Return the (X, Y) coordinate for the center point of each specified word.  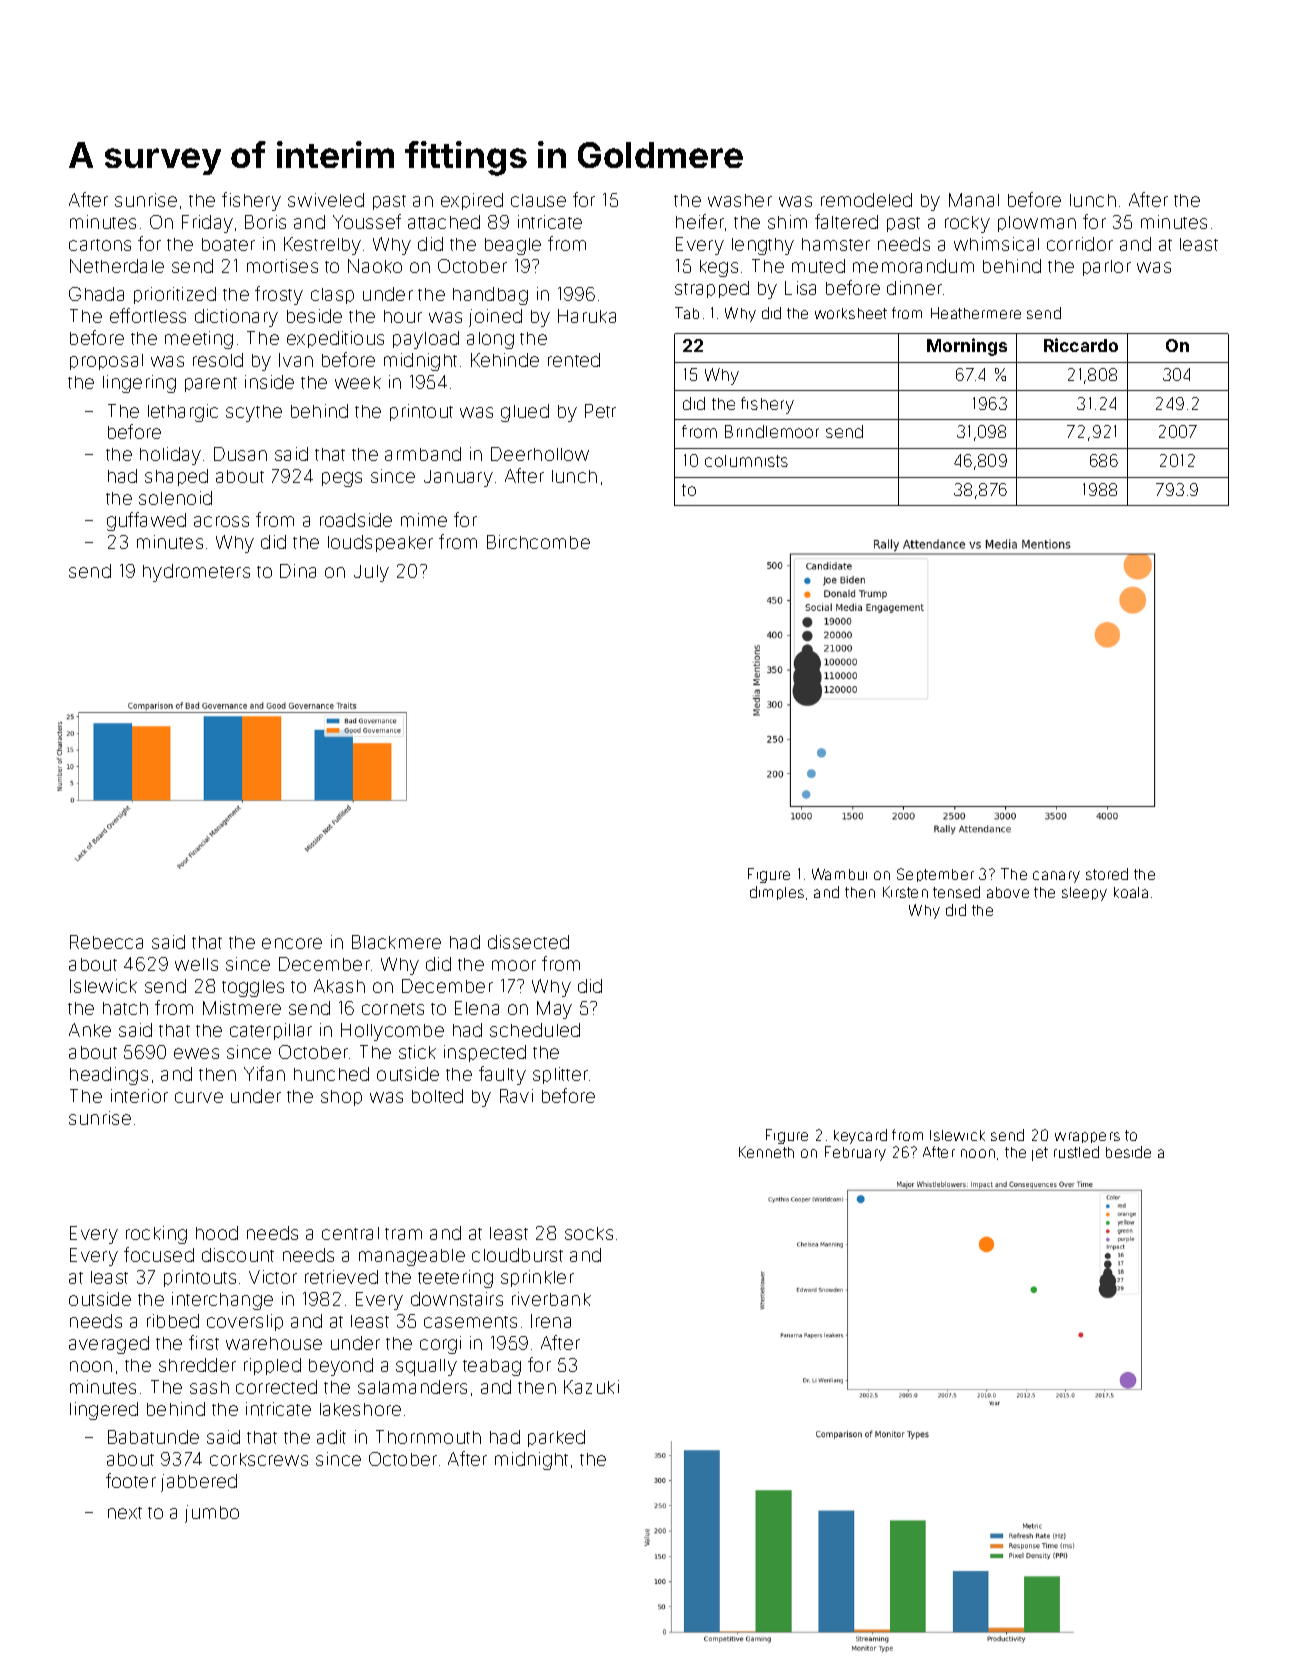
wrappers (1087, 1137)
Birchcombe (538, 542)
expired (472, 201)
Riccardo (1081, 345)
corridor (1080, 244)
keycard (860, 1136)
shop (341, 1098)
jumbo (212, 1514)
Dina (298, 571)
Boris (265, 222)
